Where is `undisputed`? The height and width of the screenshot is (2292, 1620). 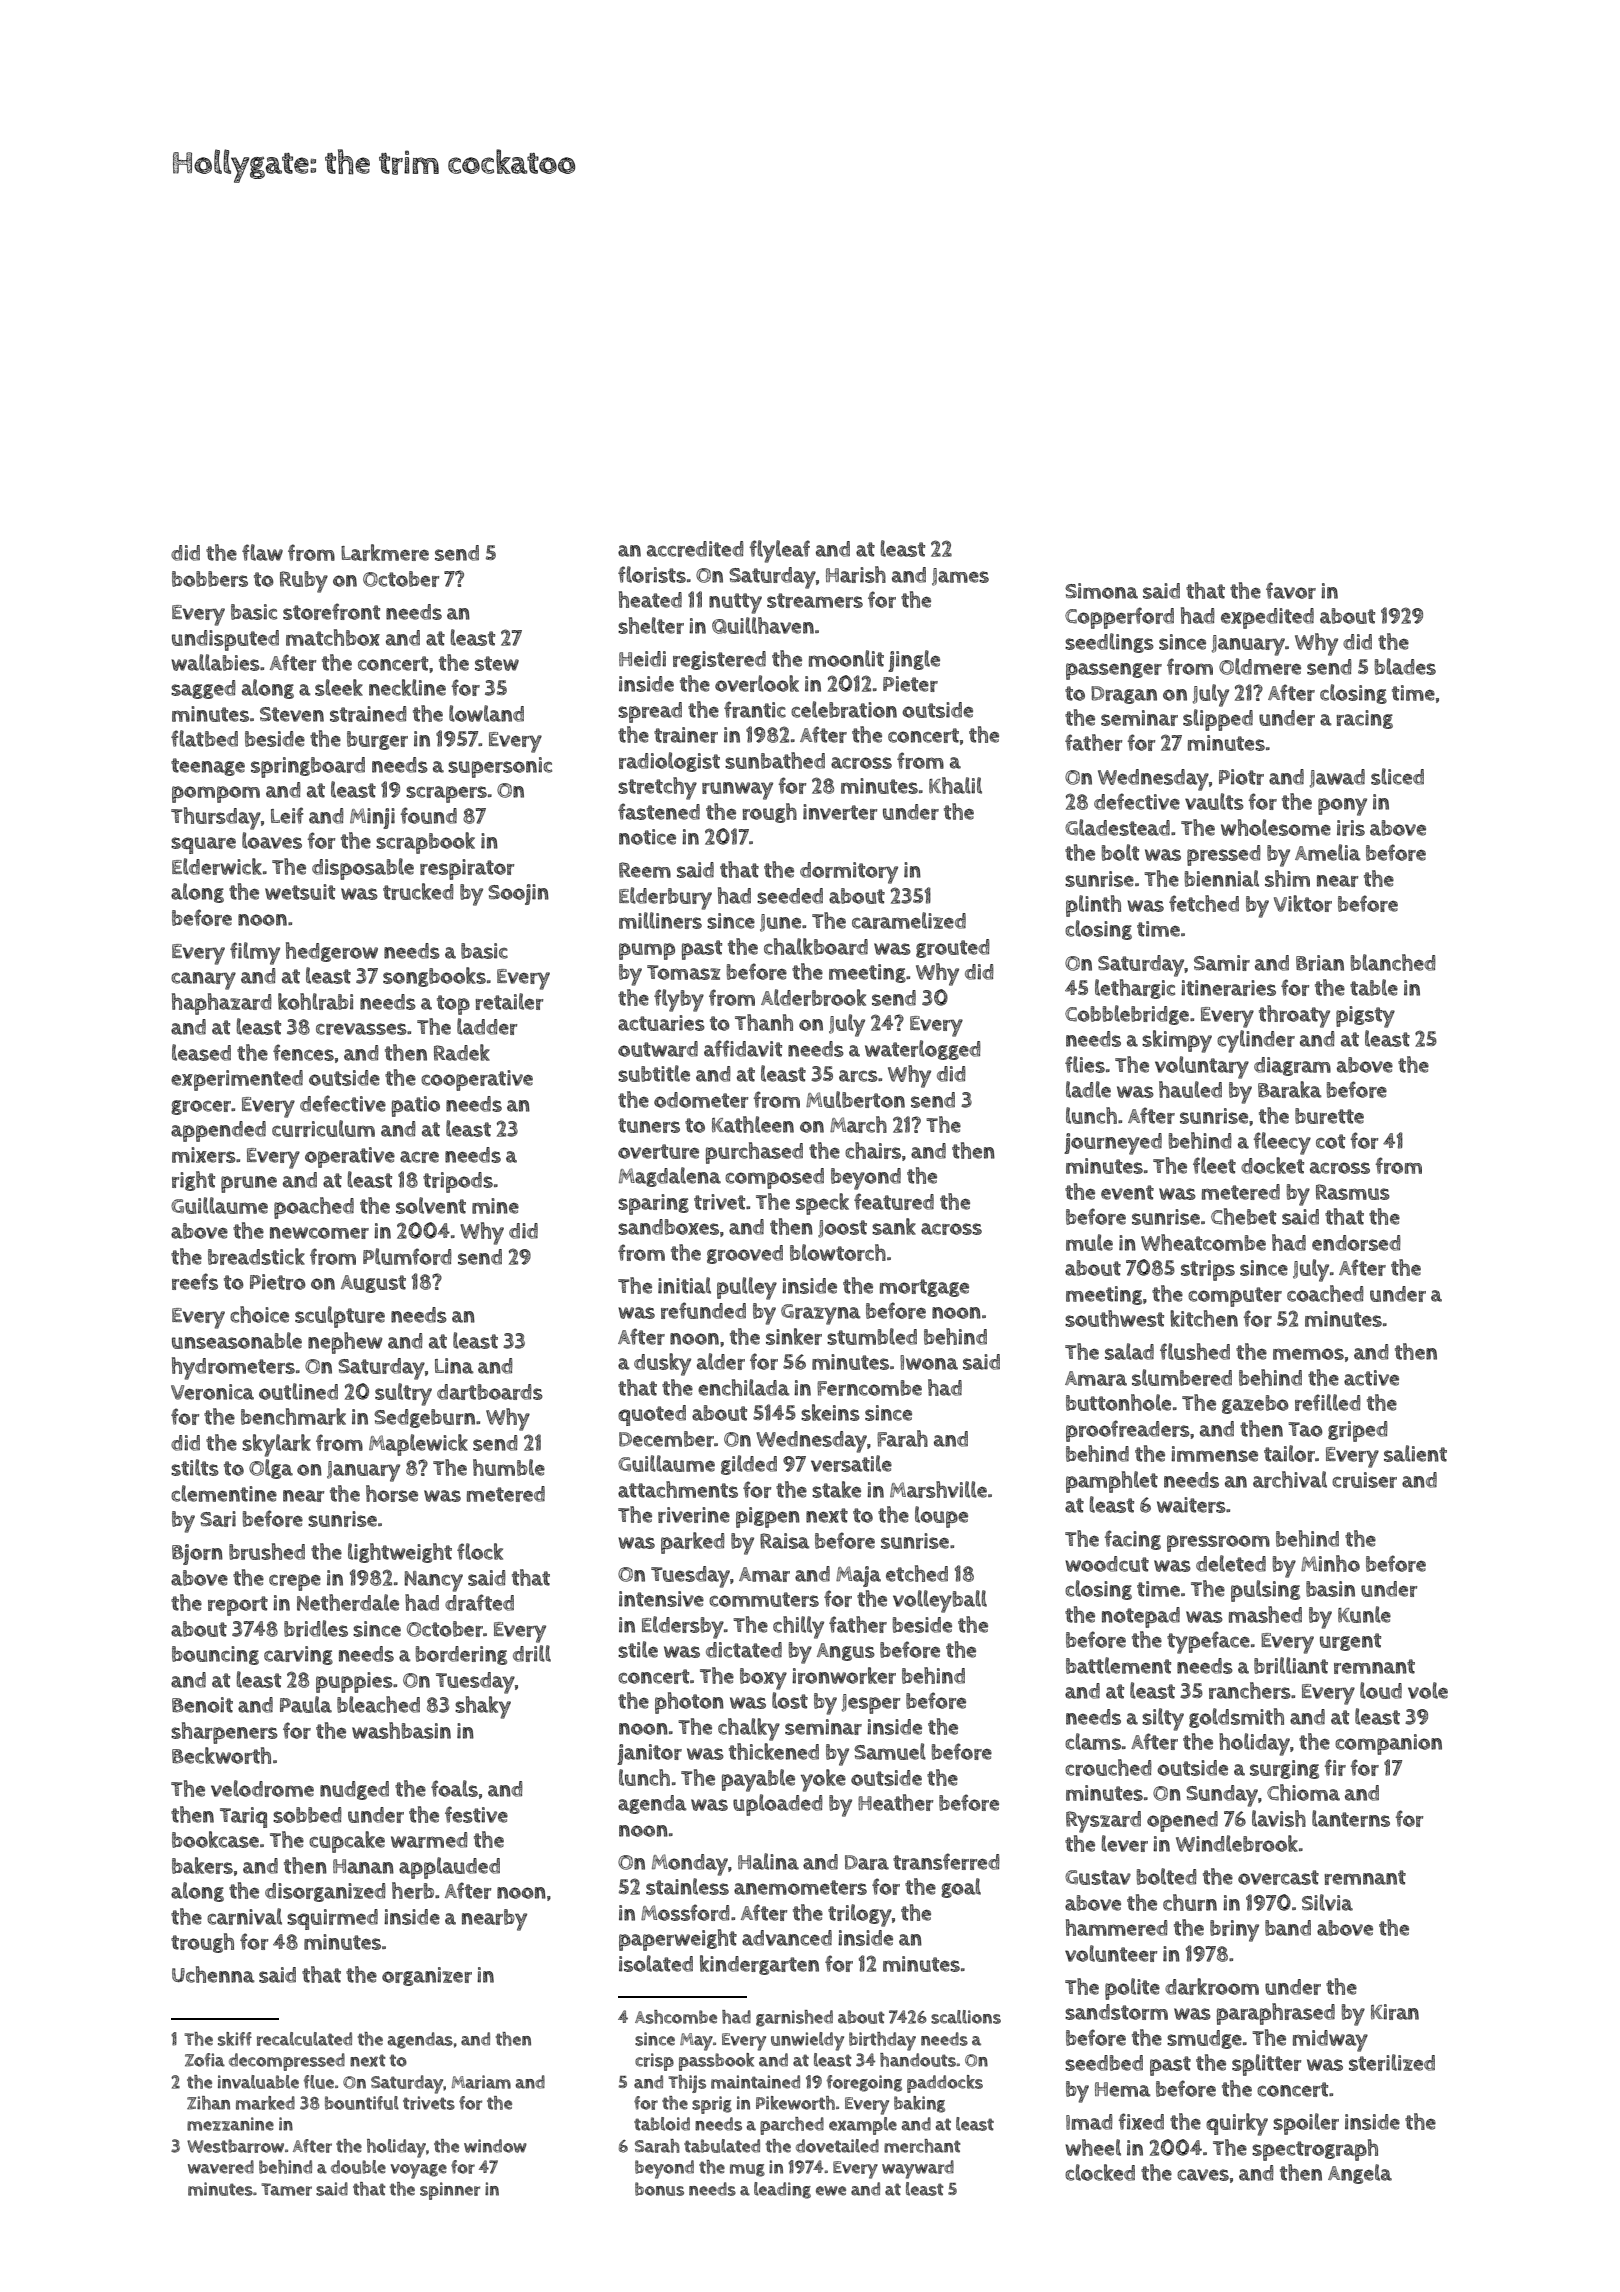 undisputed is located at coordinates (225, 640).
